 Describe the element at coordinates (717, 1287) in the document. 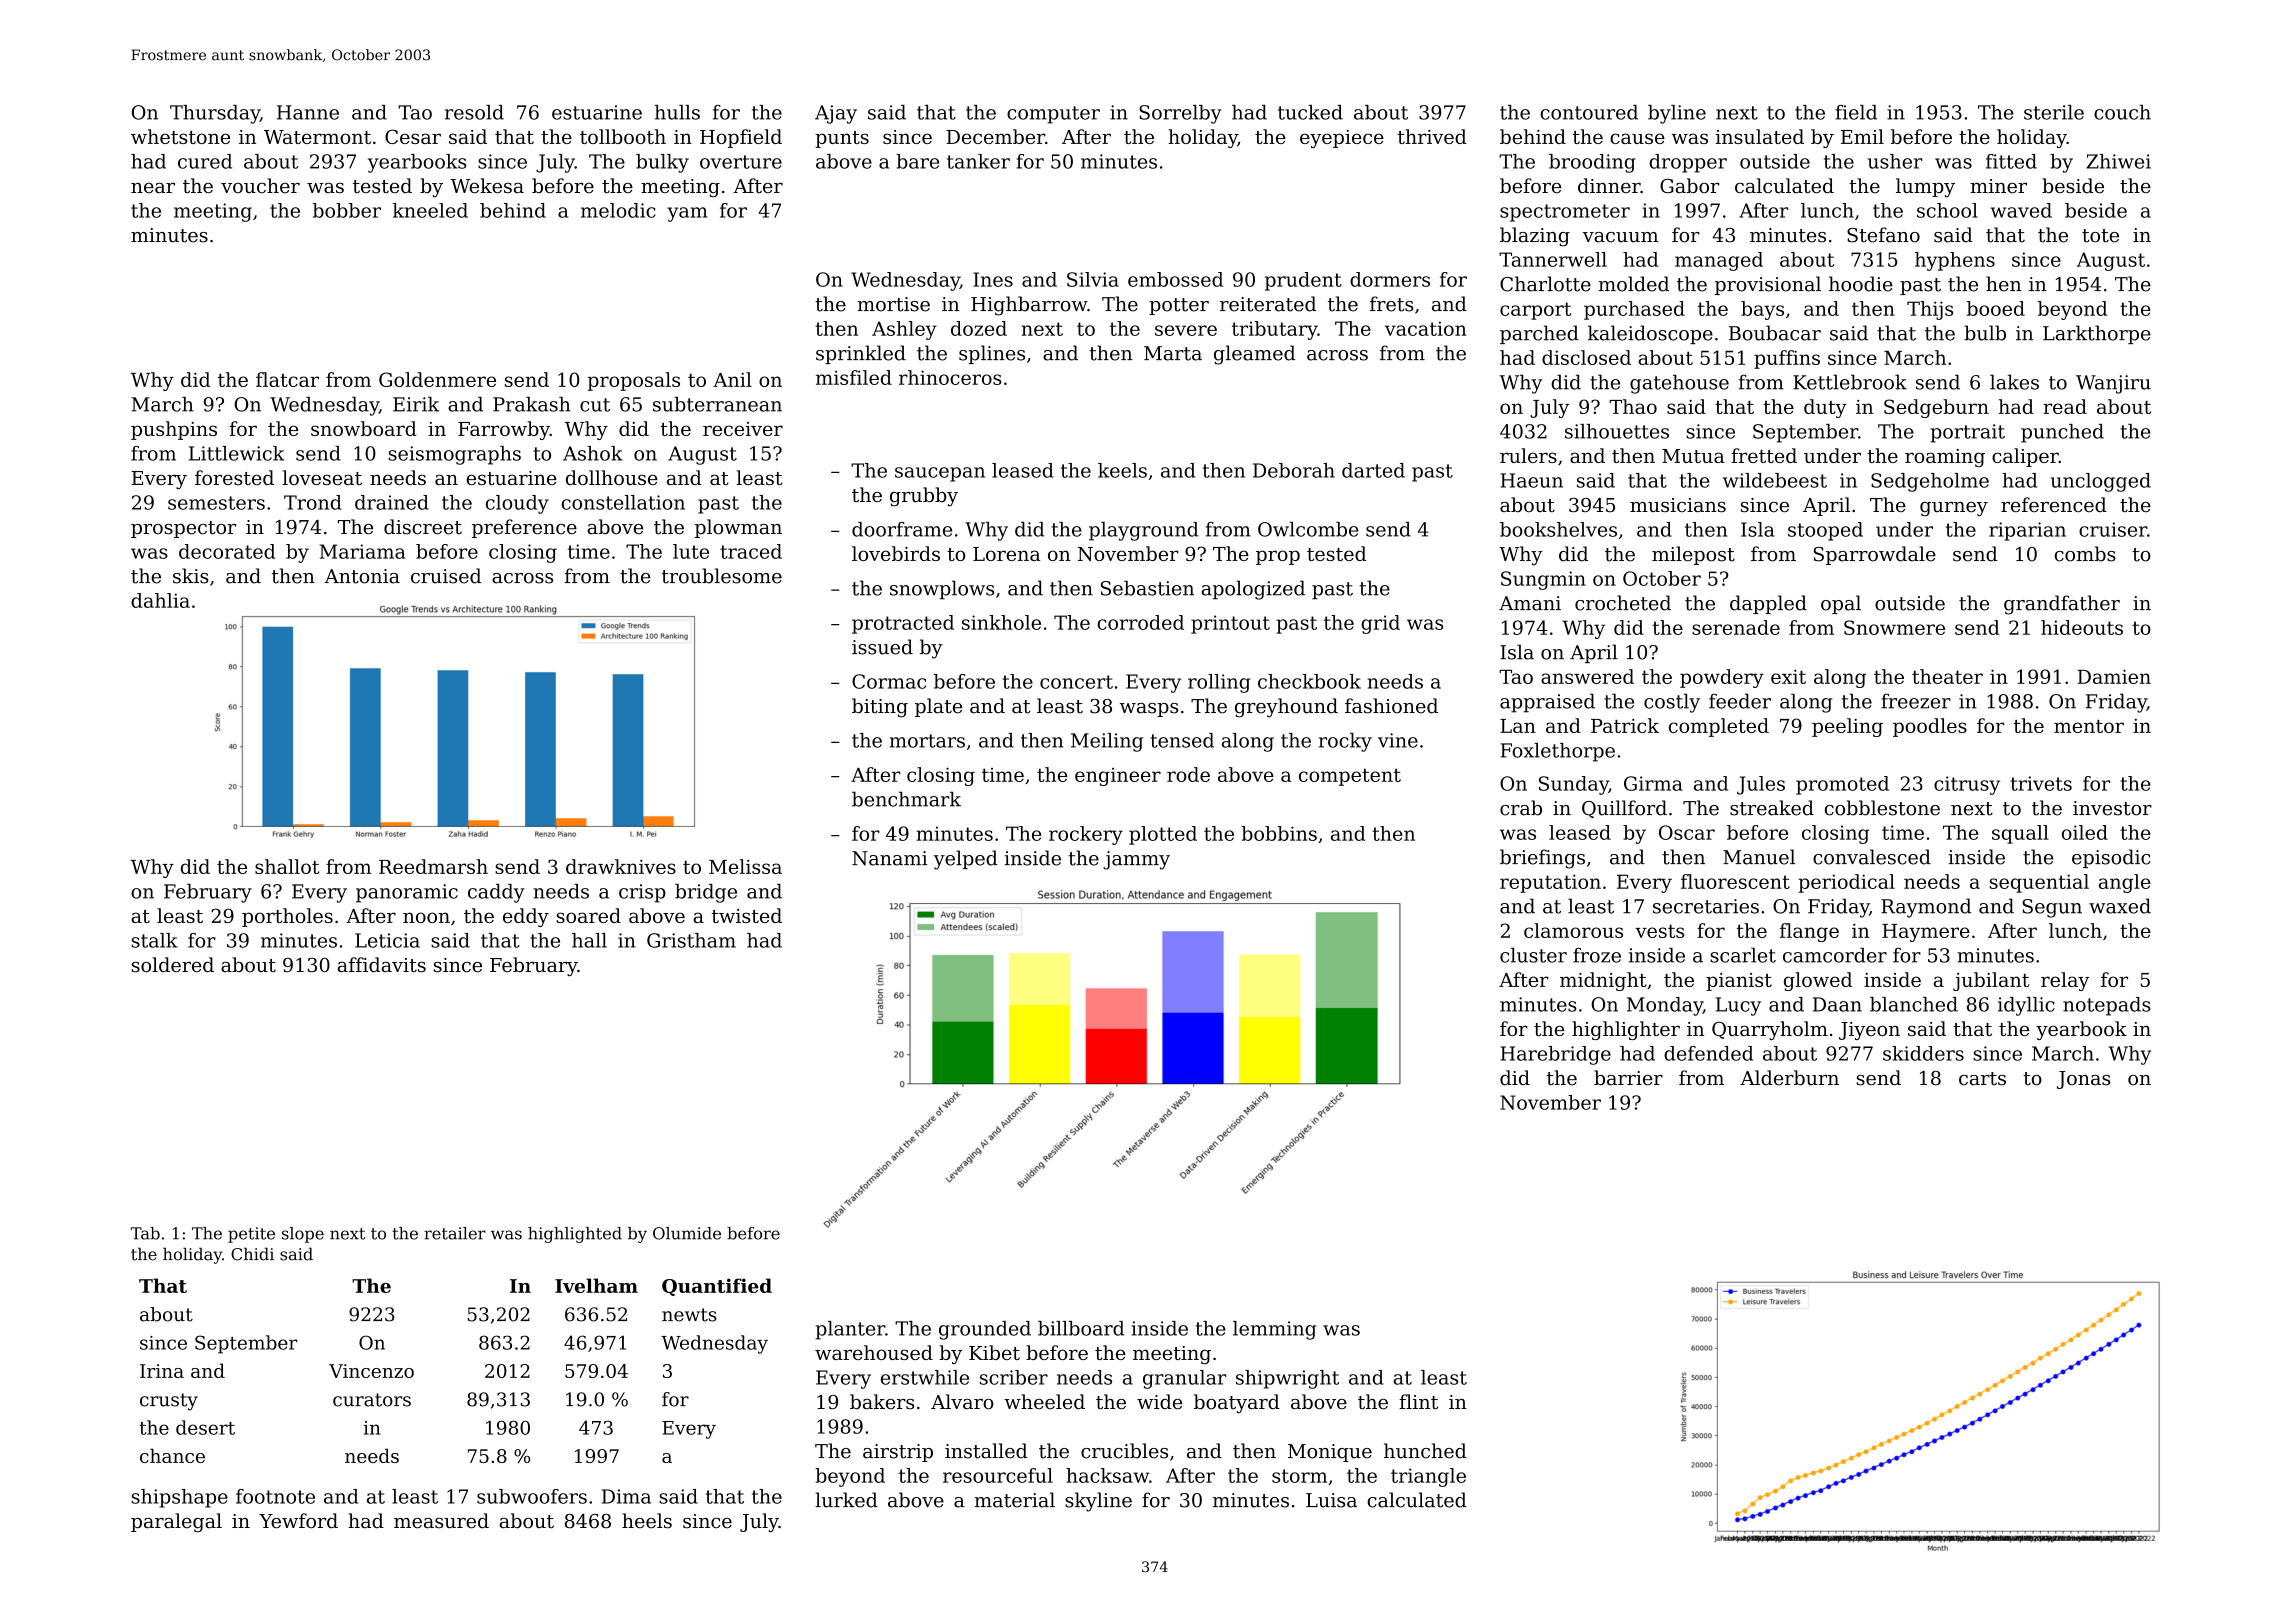

I see `Quantified` at that location.
